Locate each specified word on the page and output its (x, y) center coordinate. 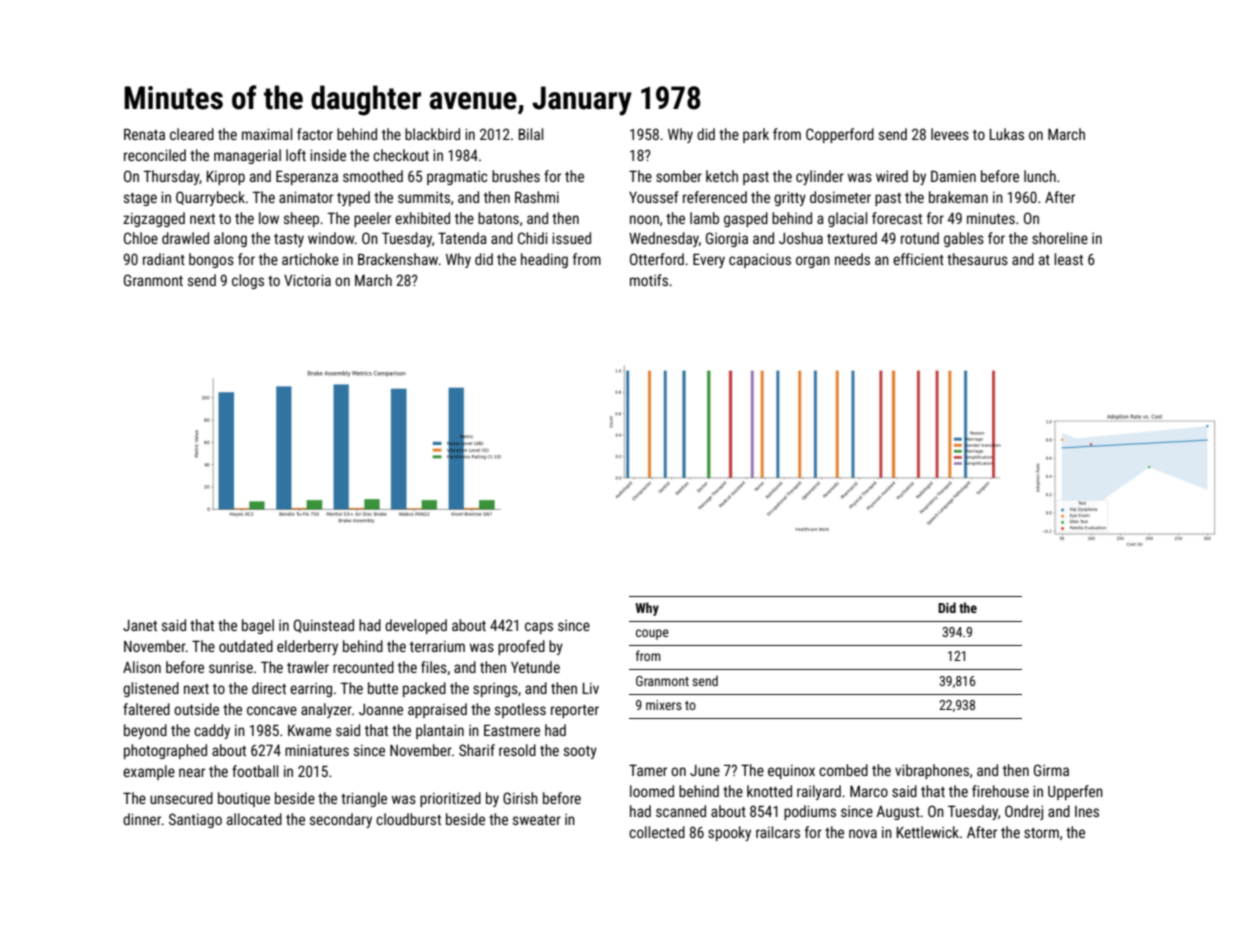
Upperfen (1075, 792)
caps (539, 628)
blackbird (432, 134)
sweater (537, 820)
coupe (652, 634)
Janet (140, 625)
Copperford (840, 135)
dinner (142, 819)
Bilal (531, 134)
